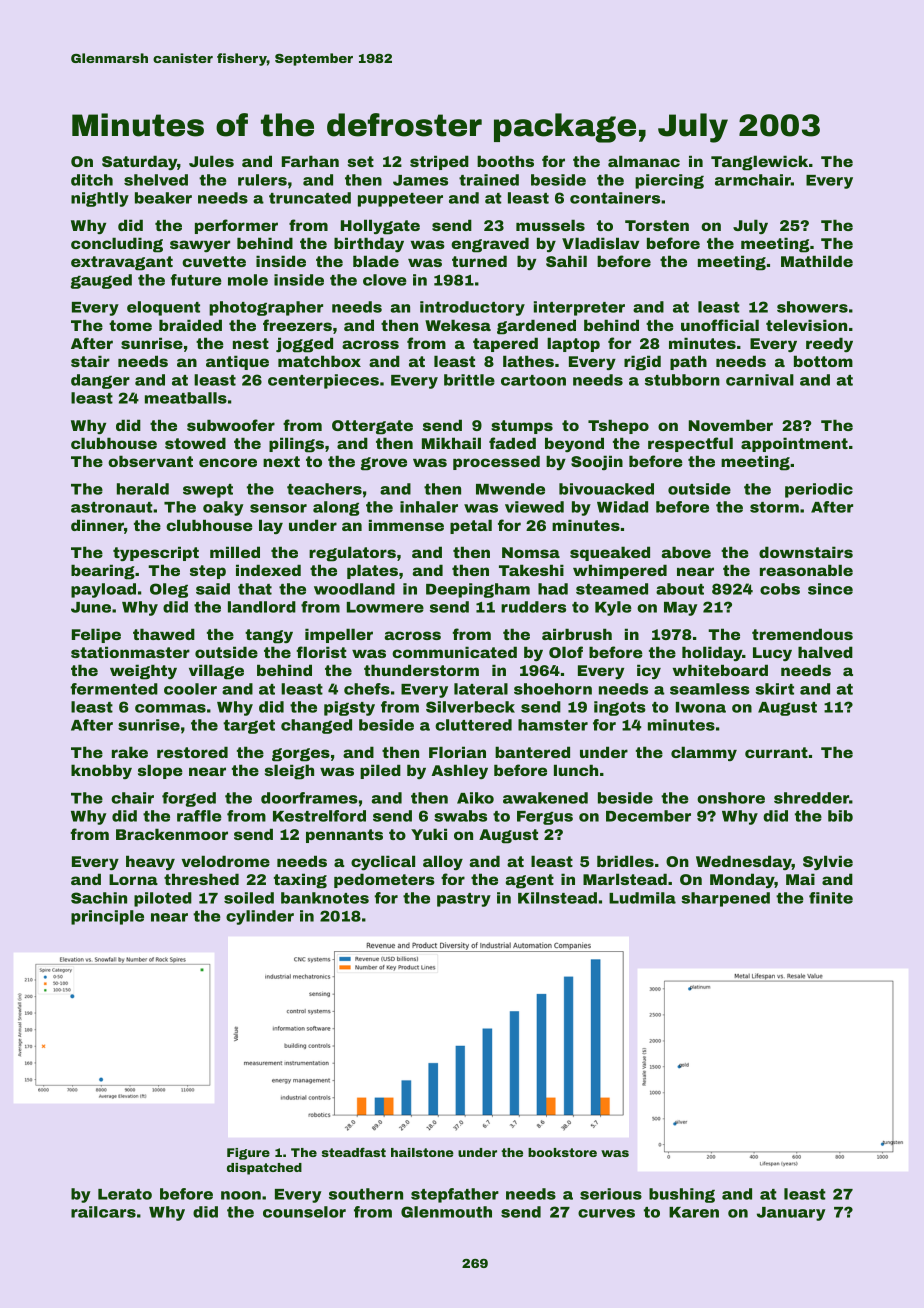 The width and height of the page is (924, 1308). What do you see at coordinates (100, 381) in the page?
I see `danger` at bounding box center [100, 381].
